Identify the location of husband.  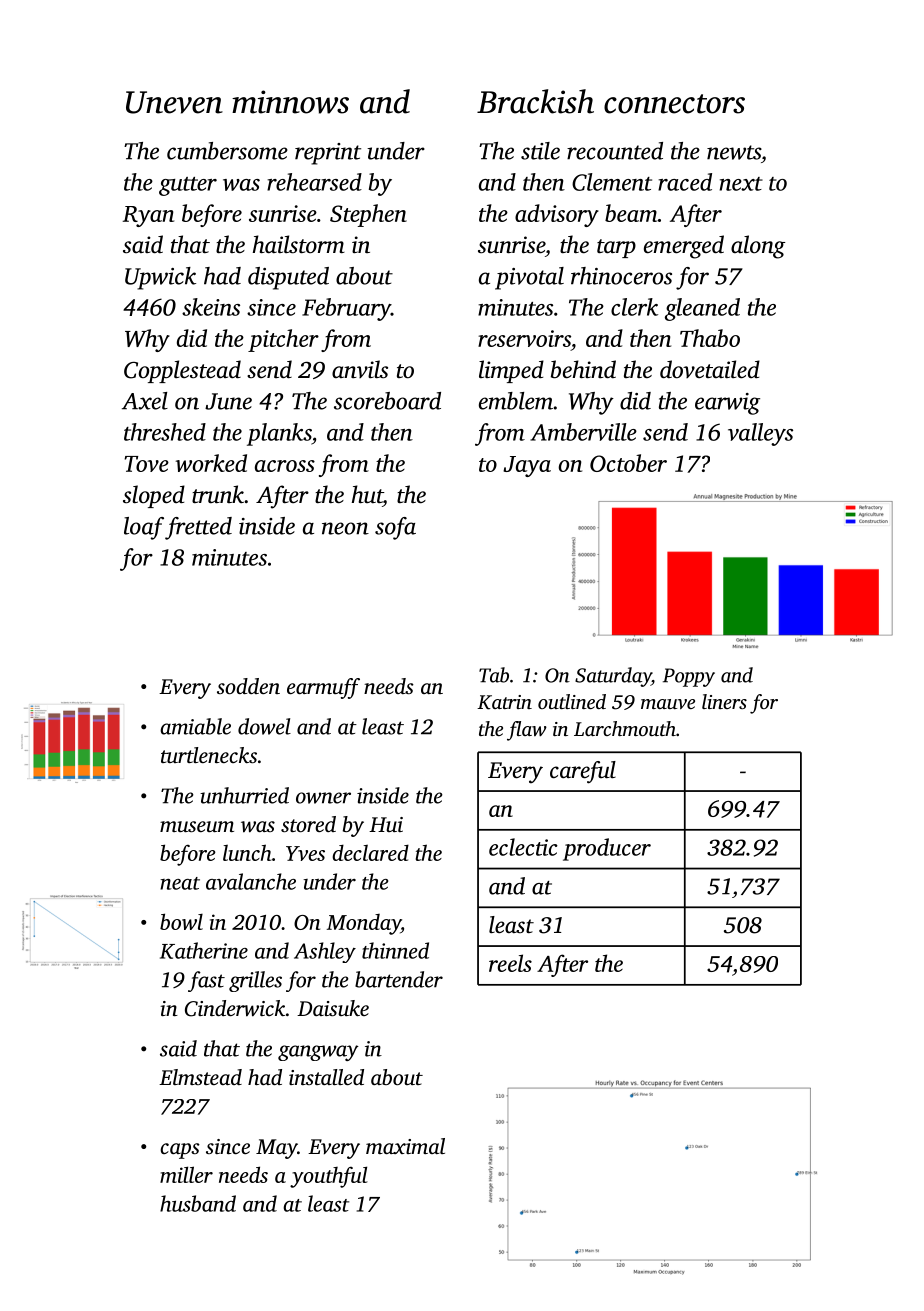
(198, 1203).
